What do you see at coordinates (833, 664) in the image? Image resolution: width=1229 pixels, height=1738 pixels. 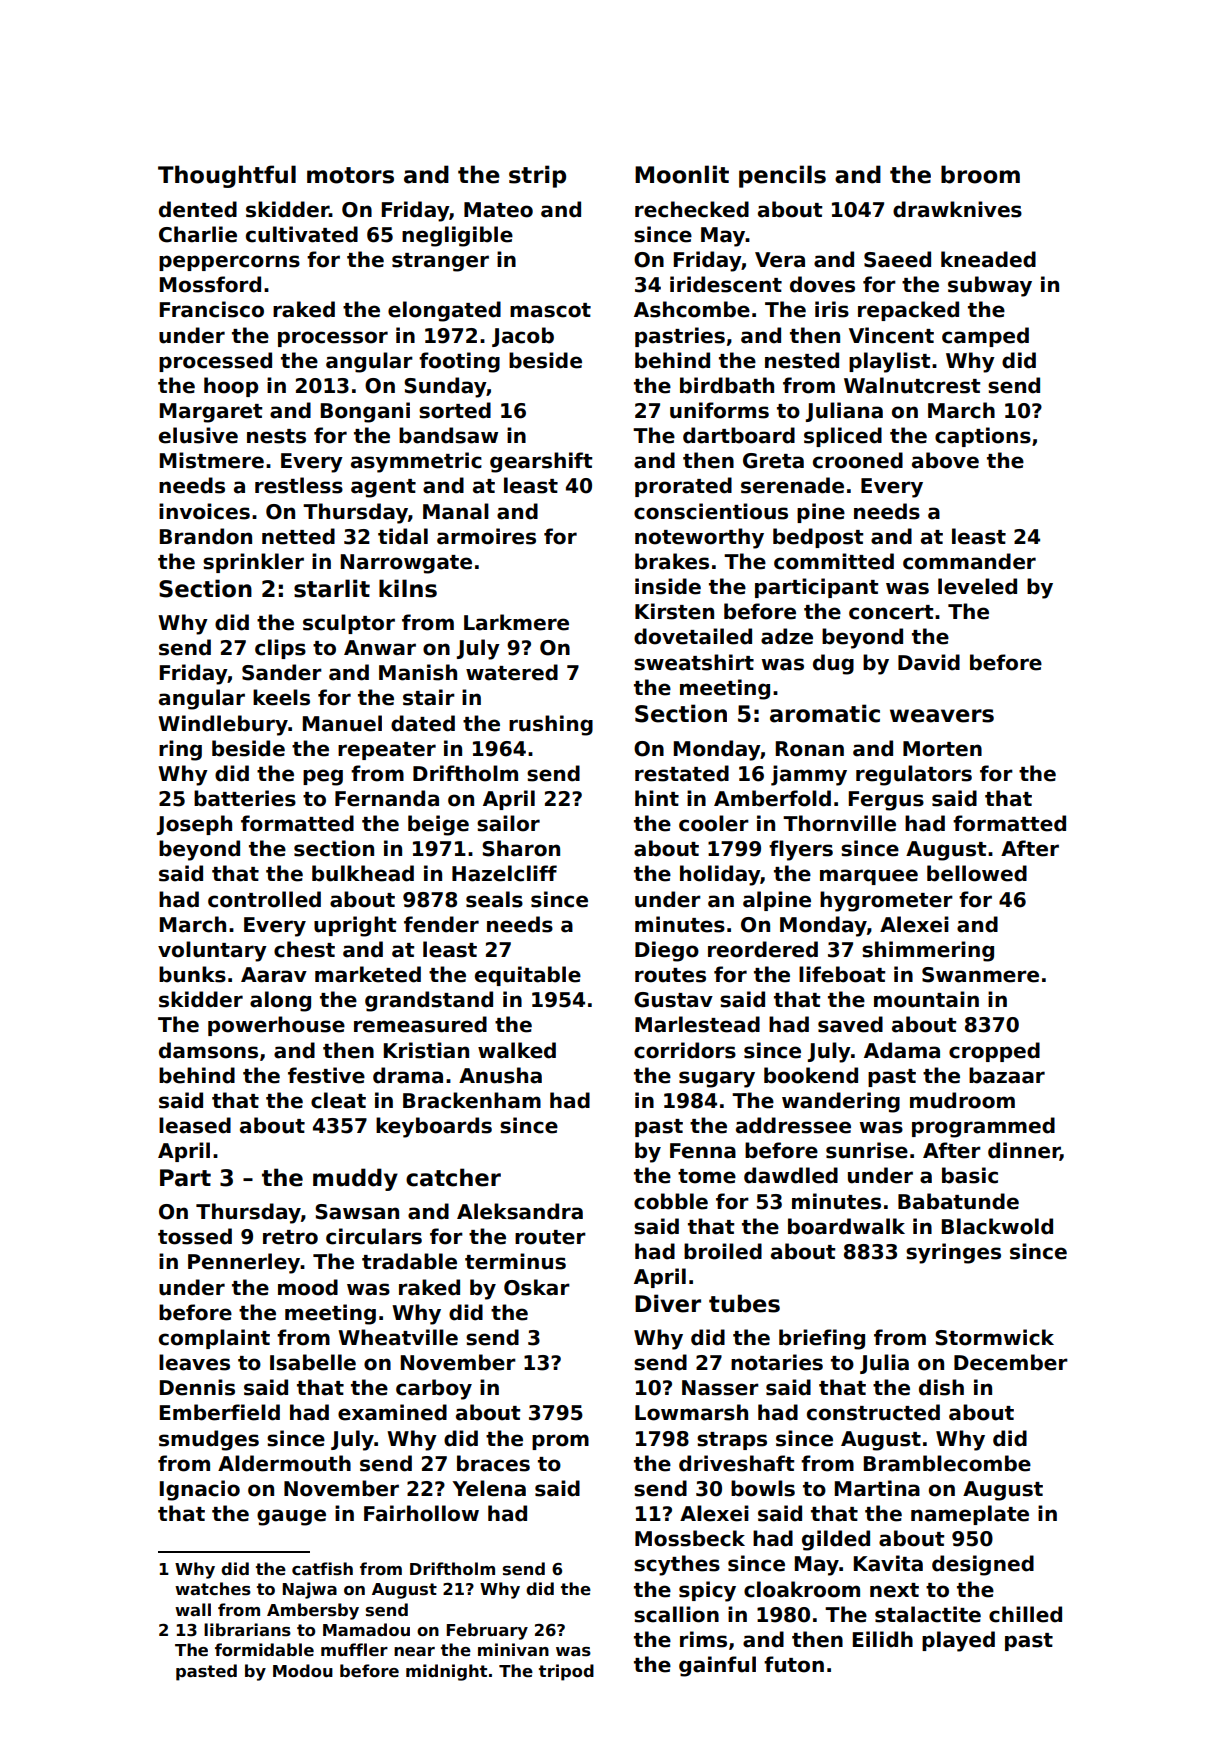 I see `dug` at bounding box center [833, 664].
